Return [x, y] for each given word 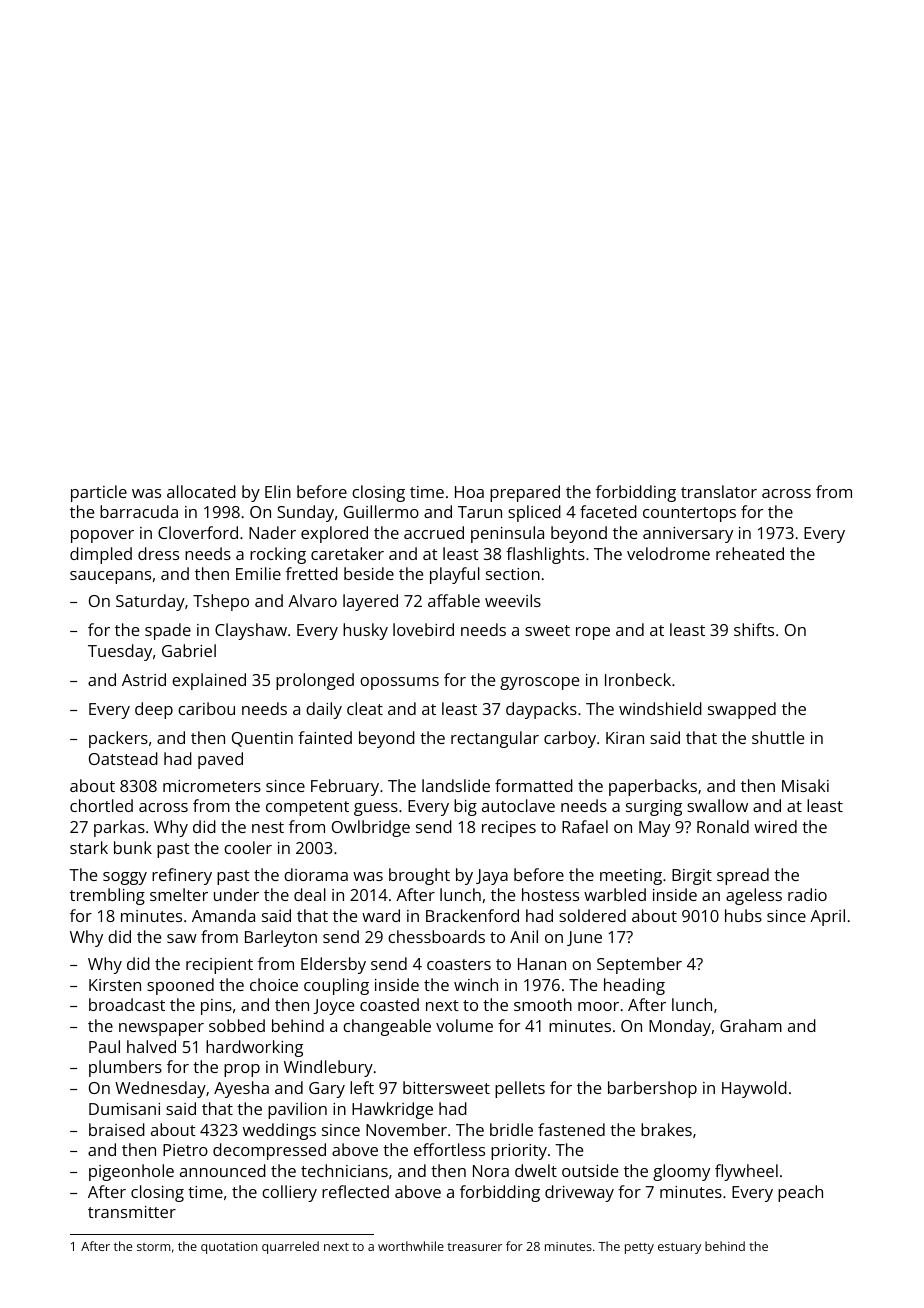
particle [99, 493]
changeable [387, 1027]
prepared [525, 493]
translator [719, 491]
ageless [754, 896]
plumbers [125, 1068]
